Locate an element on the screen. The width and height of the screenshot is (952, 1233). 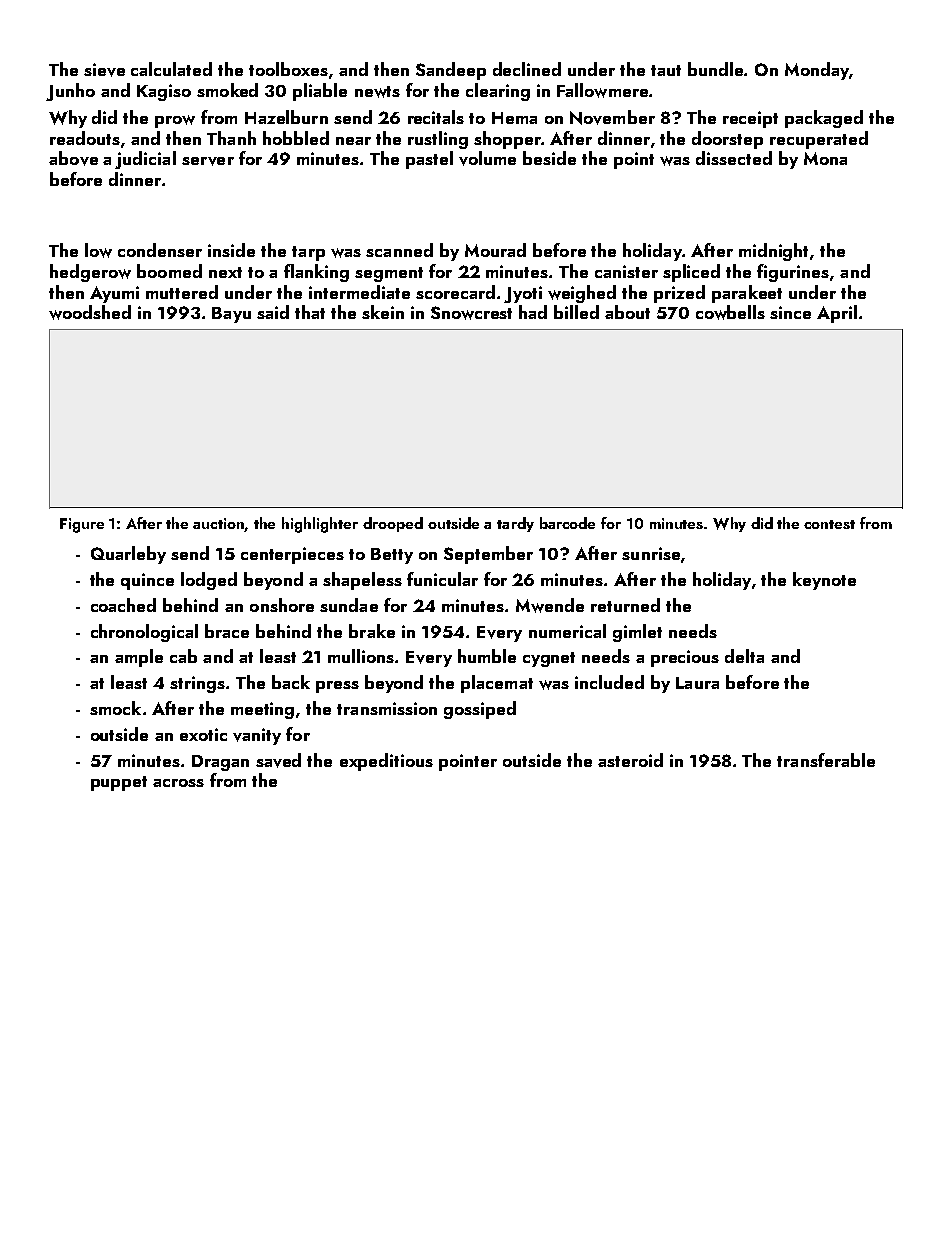
figurines is located at coordinates (793, 273).
